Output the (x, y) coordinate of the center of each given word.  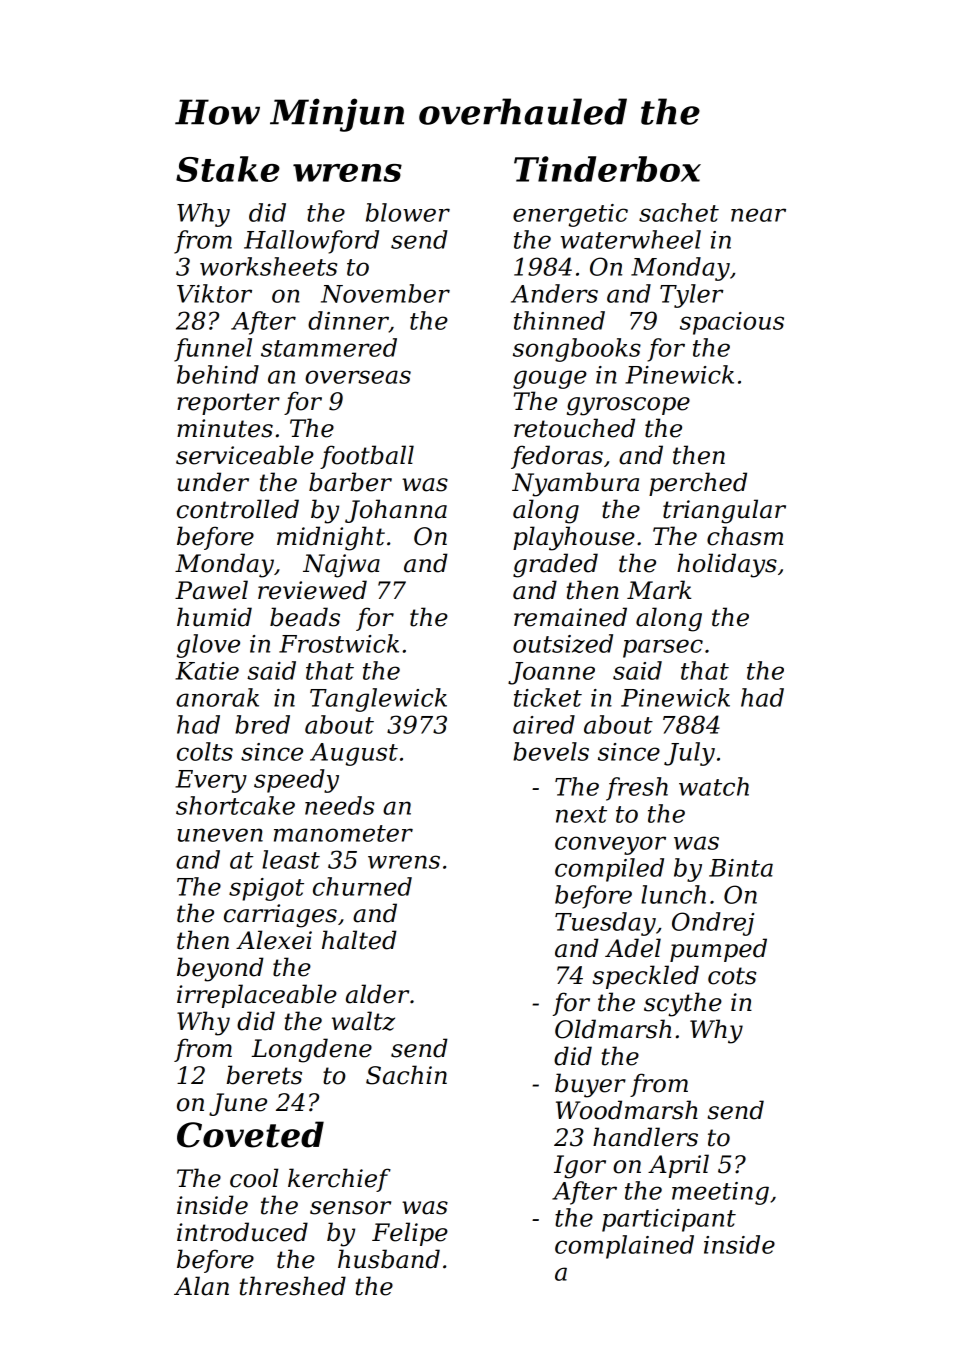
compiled (609, 870)
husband (389, 1259)
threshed (293, 1286)
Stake (228, 169)
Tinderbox (607, 169)
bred (262, 724)
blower (408, 212)
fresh (637, 789)
